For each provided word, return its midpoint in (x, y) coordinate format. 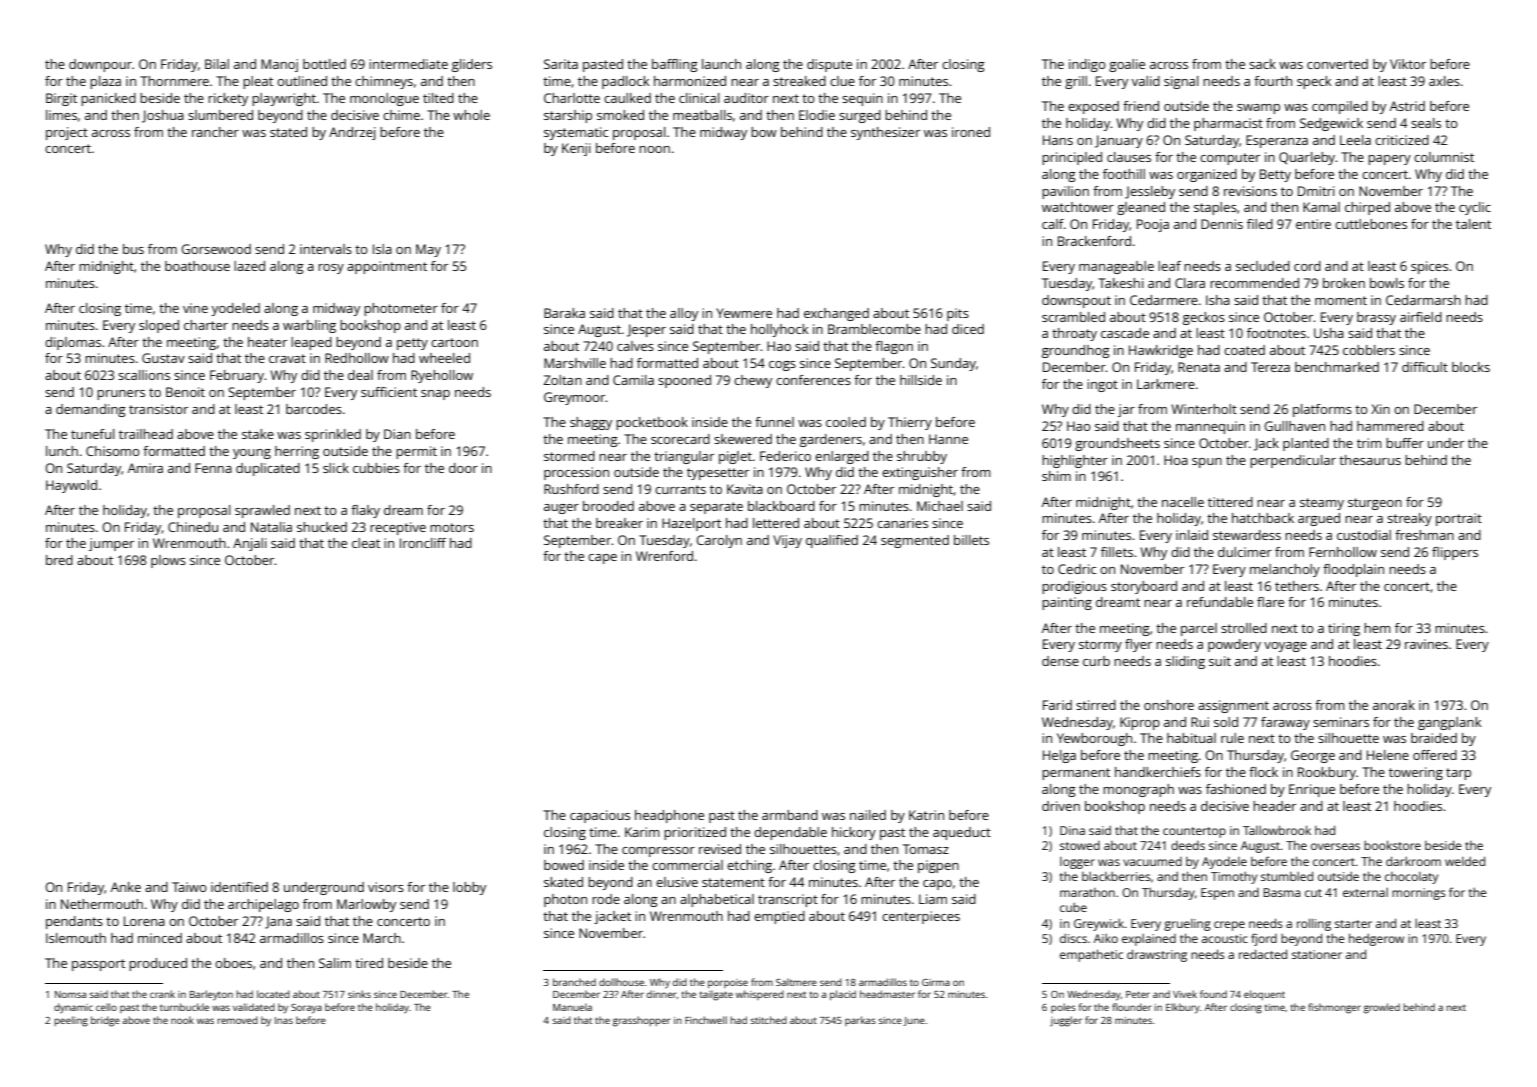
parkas (860, 1021)
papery (1389, 160)
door (463, 468)
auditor (746, 98)
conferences (813, 380)
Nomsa (70, 994)
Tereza (1270, 367)
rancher (215, 132)
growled (1382, 1008)
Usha (1329, 333)
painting (1067, 603)
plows (168, 561)
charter (206, 325)
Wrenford (664, 556)
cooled (846, 422)
